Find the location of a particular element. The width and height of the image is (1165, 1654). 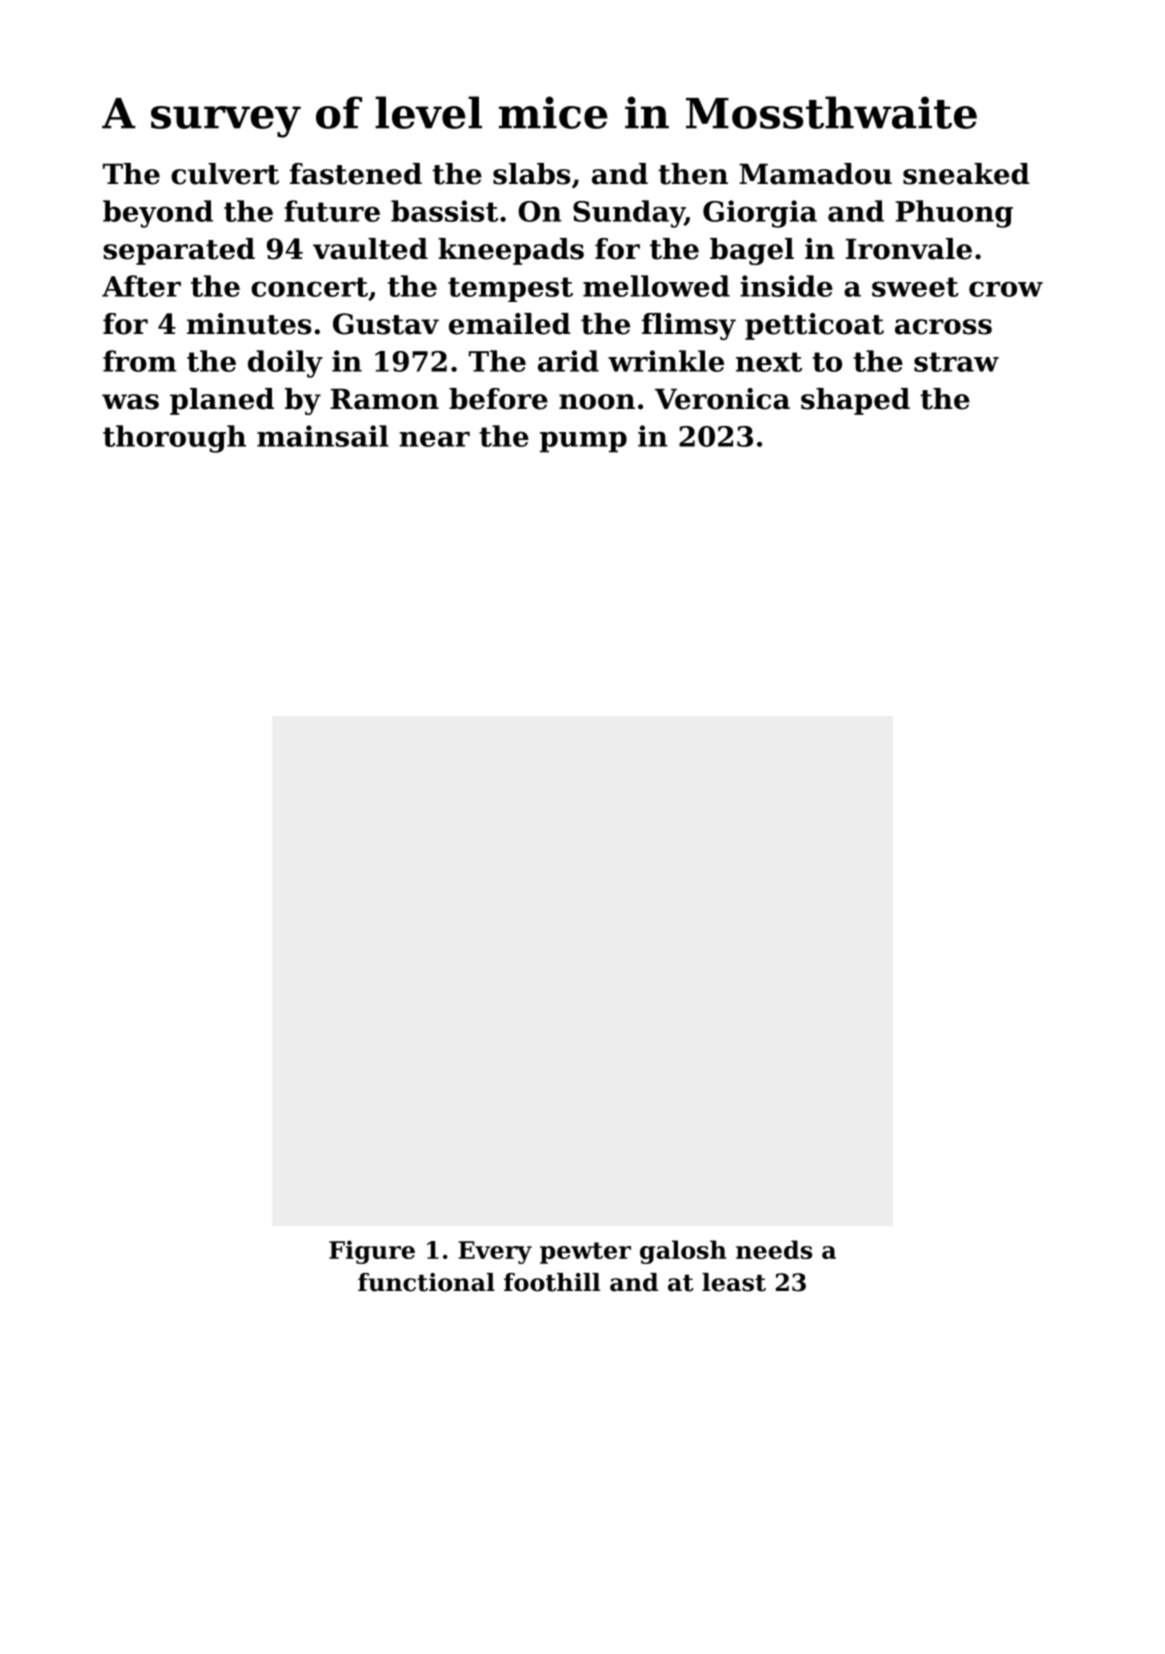

mainsail is located at coordinates (323, 436).
